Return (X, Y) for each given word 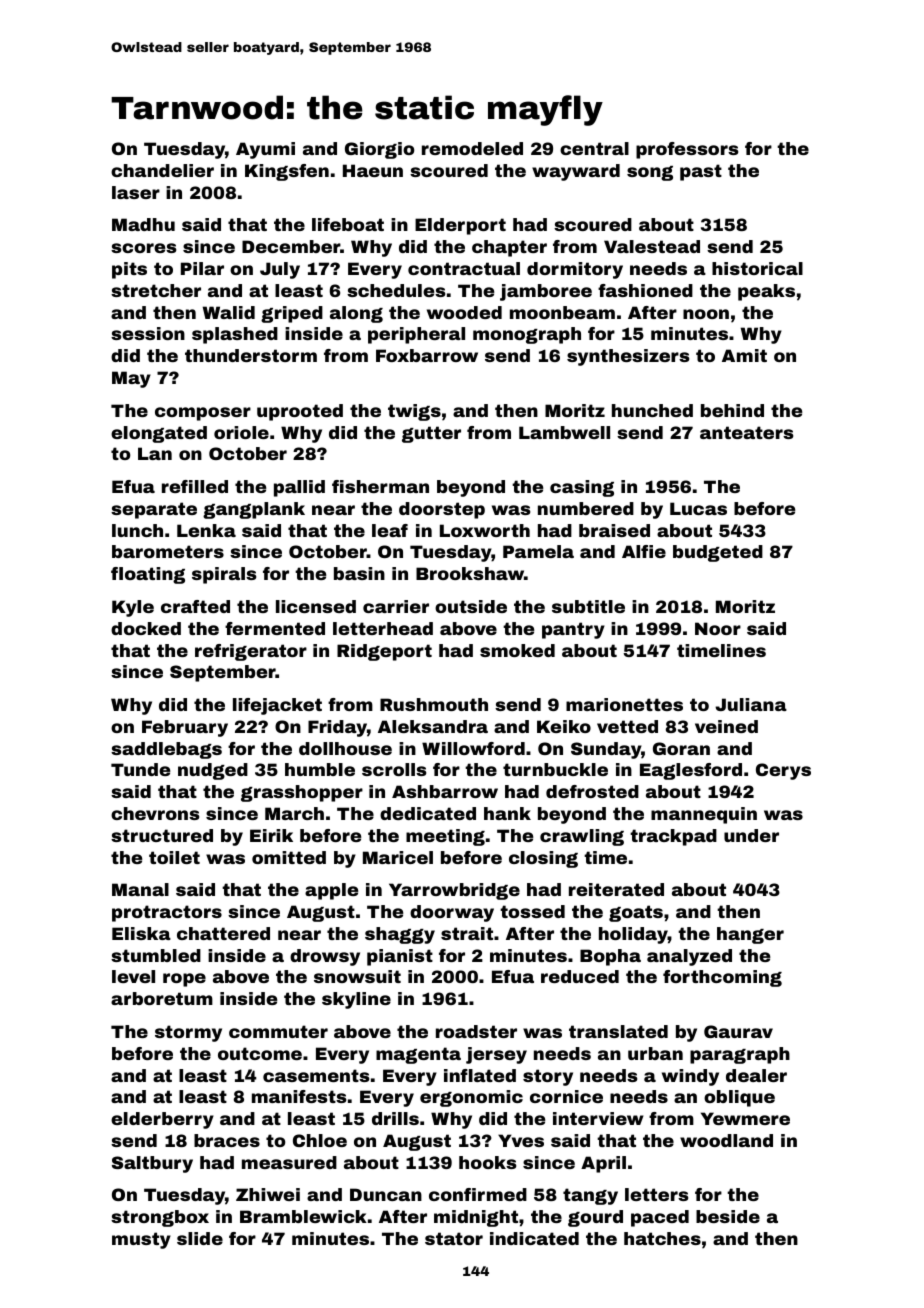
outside (471, 606)
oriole (241, 432)
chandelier (162, 170)
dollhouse (345, 748)
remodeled (472, 148)
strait (467, 933)
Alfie (644, 551)
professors (687, 150)
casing (582, 488)
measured (289, 1162)
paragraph (740, 1055)
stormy (188, 1033)
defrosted (592, 791)
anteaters (746, 432)
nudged (213, 771)
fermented (275, 628)
